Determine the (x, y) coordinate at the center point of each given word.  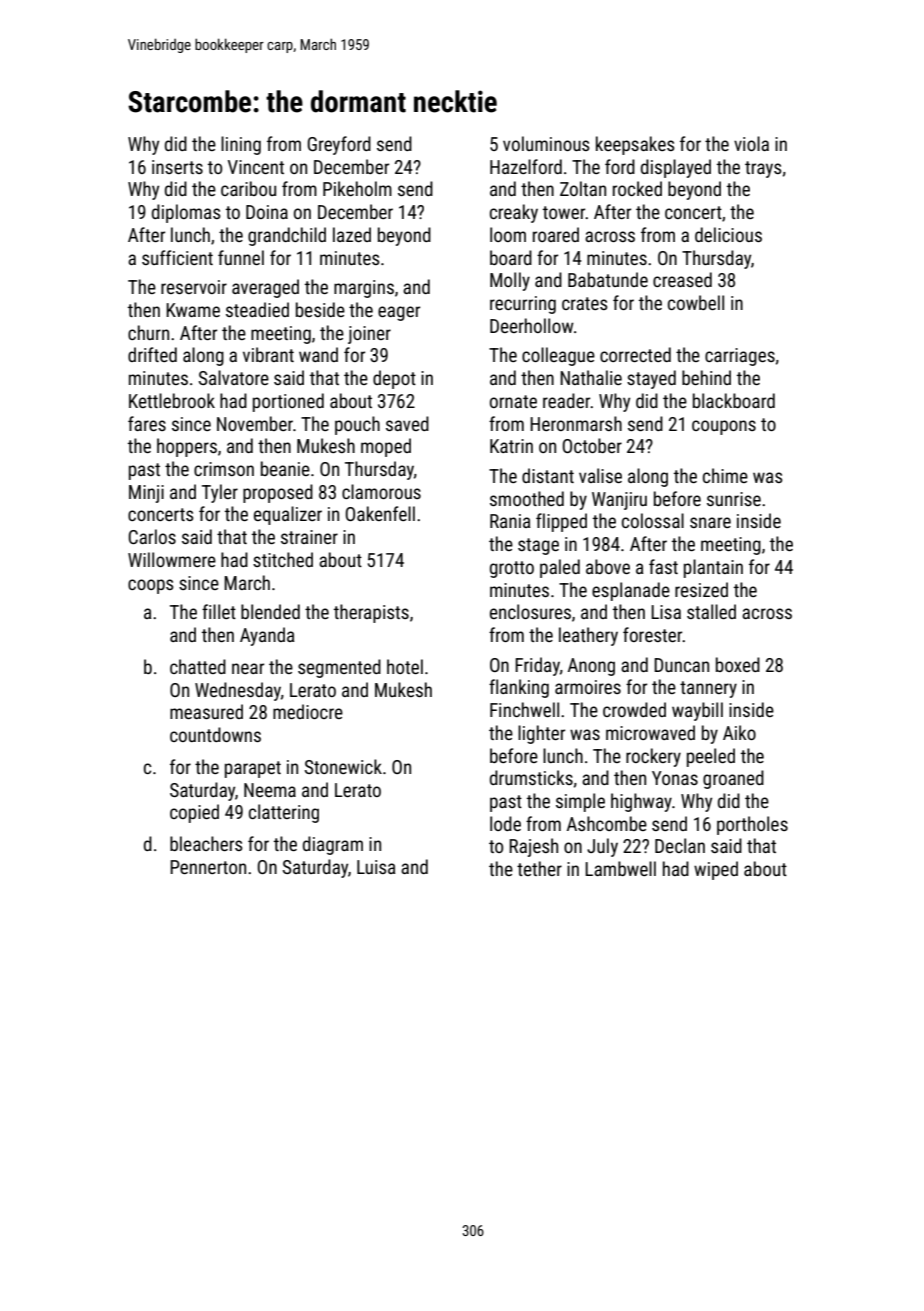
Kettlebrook (172, 400)
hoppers (187, 447)
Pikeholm (357, 188)
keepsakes (635, 145)
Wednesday (238, 691)
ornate (513, 401)
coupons (724, 427)
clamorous (381, 491)
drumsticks (531, 777)
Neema (270, 790)
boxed (738, 664)
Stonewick (343, 766)
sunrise (734, 499)
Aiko (739, 732)
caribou (248, 188)
